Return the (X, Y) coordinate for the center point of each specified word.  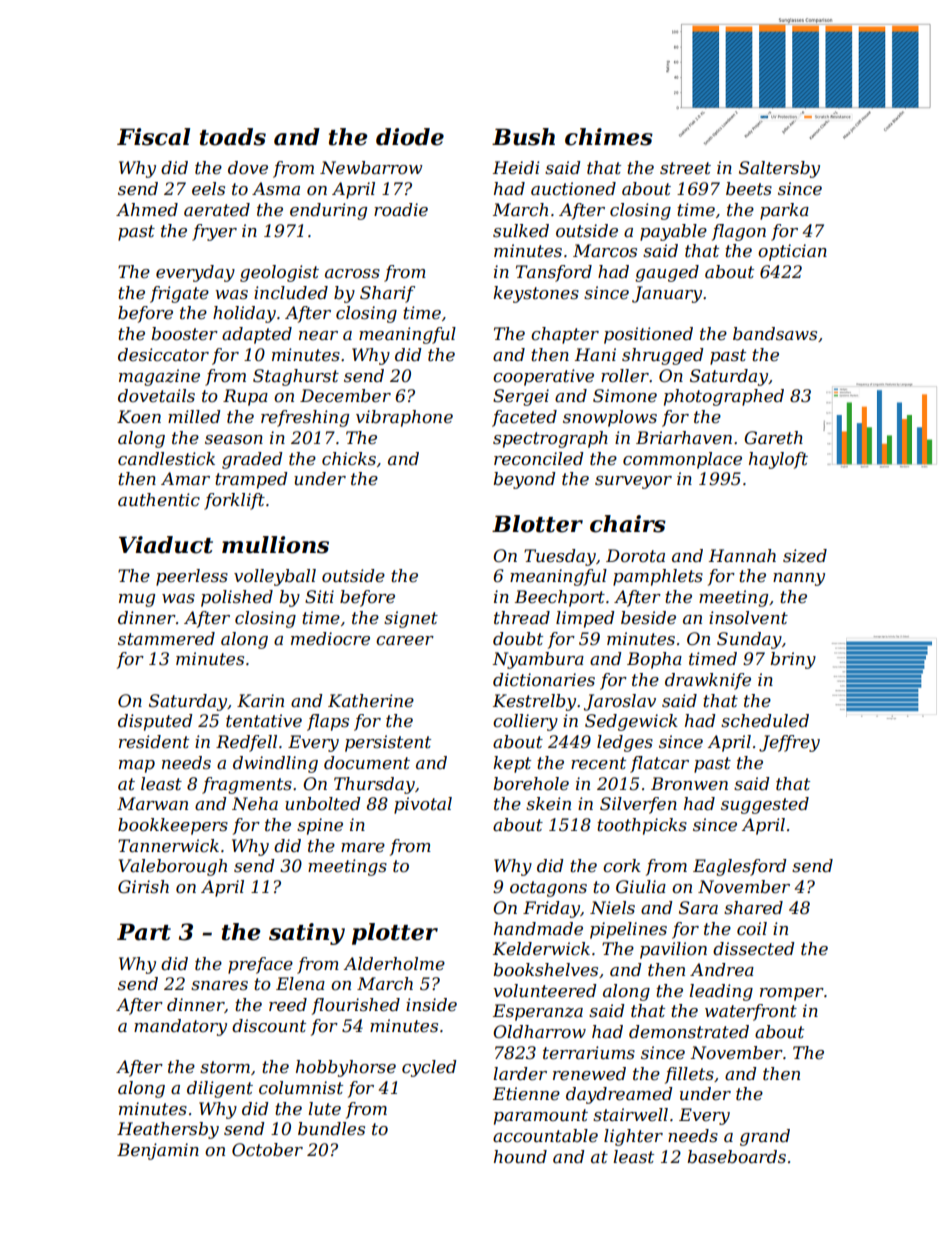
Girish (143, 887)
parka (784, 211)
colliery (525, 722)
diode (410, 137)
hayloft (778, 460)
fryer (214, 232)
